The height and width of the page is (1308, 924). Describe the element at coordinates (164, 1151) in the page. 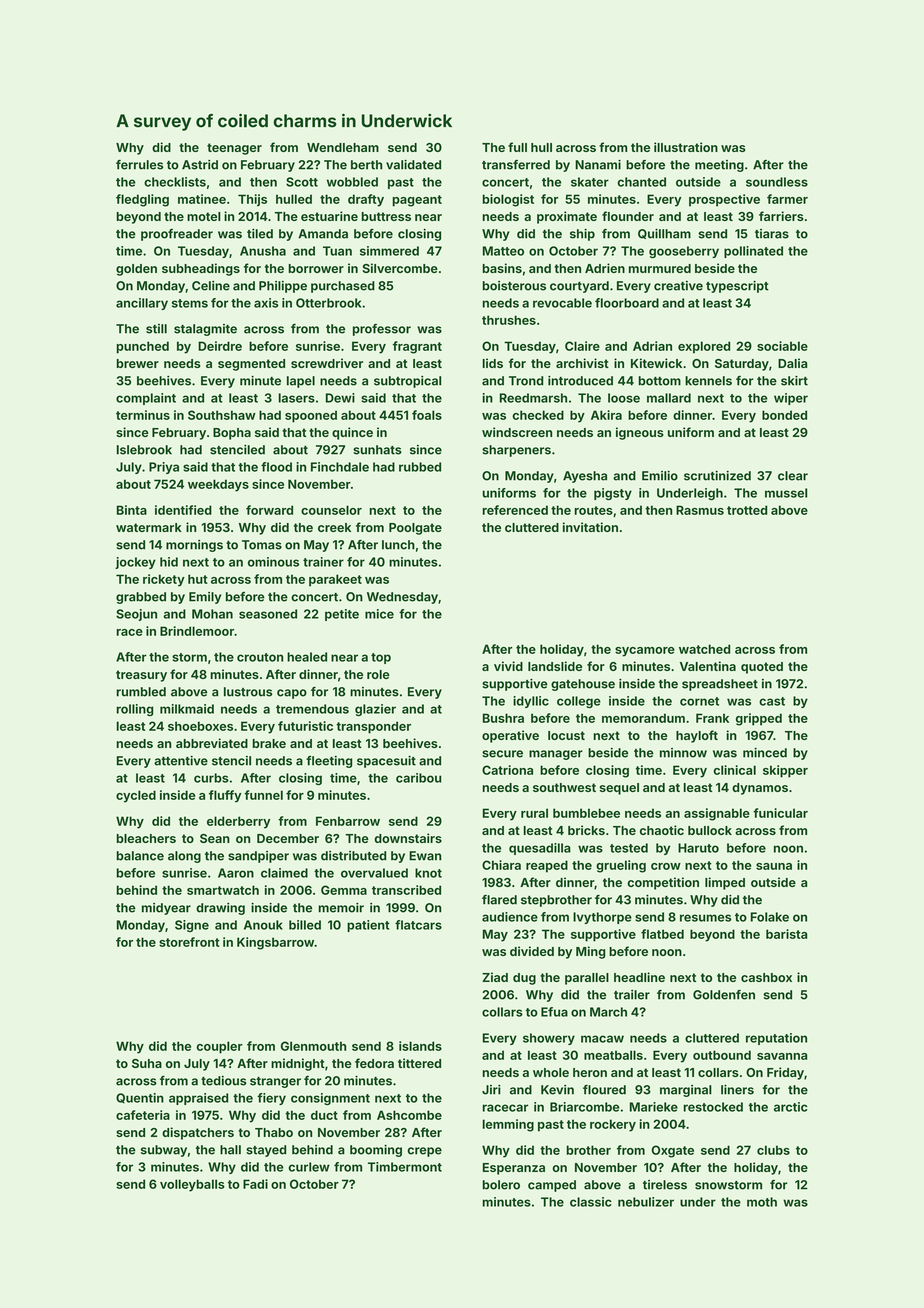

I see `subway` at that location.
